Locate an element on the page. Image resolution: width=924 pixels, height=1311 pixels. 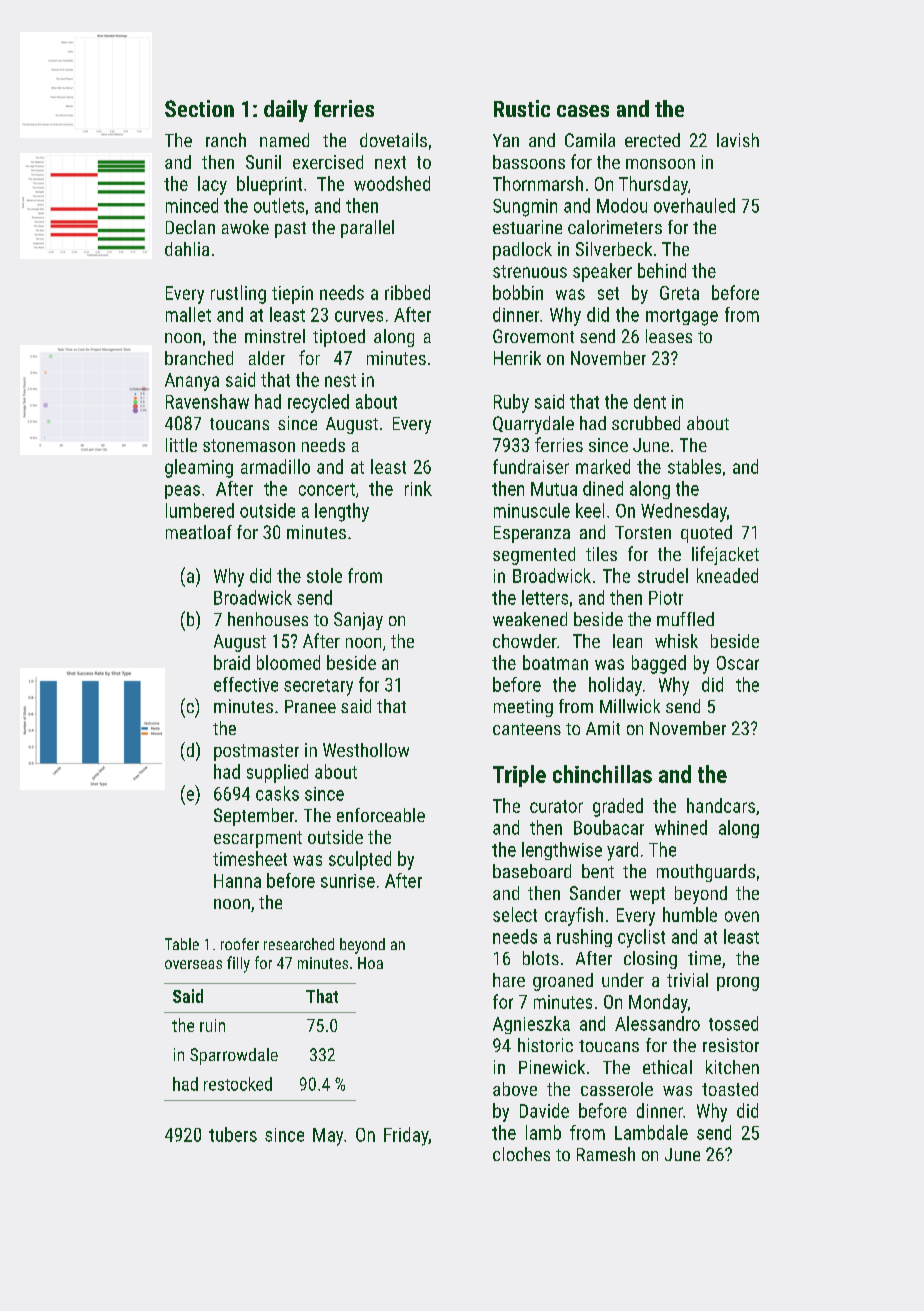
bent is located at coordinates (598, 871).
